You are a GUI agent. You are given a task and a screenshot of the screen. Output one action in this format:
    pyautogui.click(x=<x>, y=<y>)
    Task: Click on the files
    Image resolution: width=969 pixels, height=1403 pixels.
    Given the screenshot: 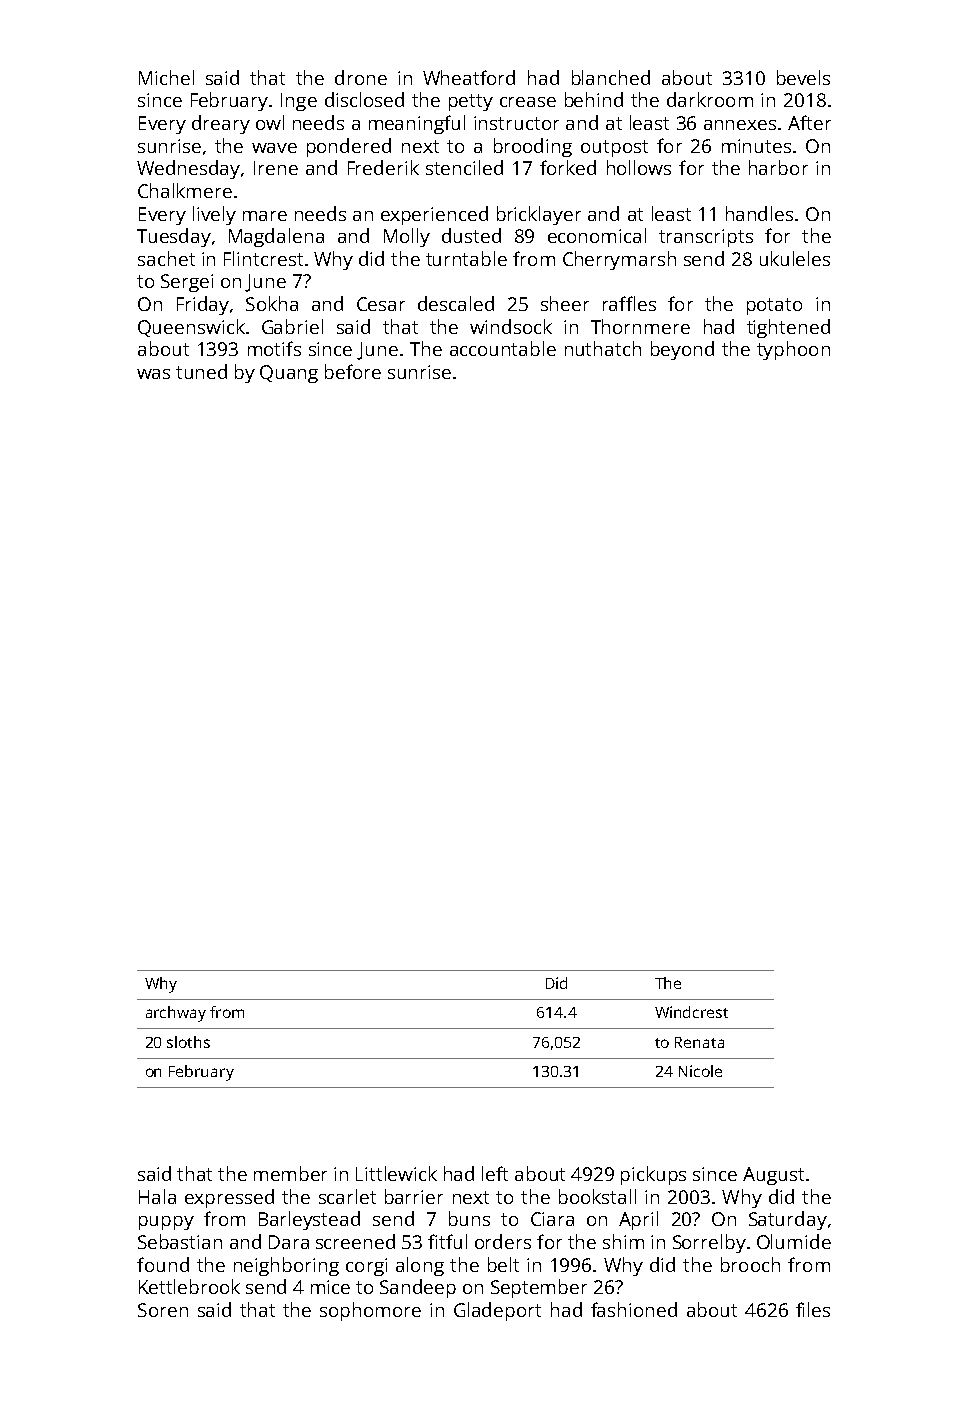 What is the action you would take?
    pyautogui.click(x=813, y=1309)
